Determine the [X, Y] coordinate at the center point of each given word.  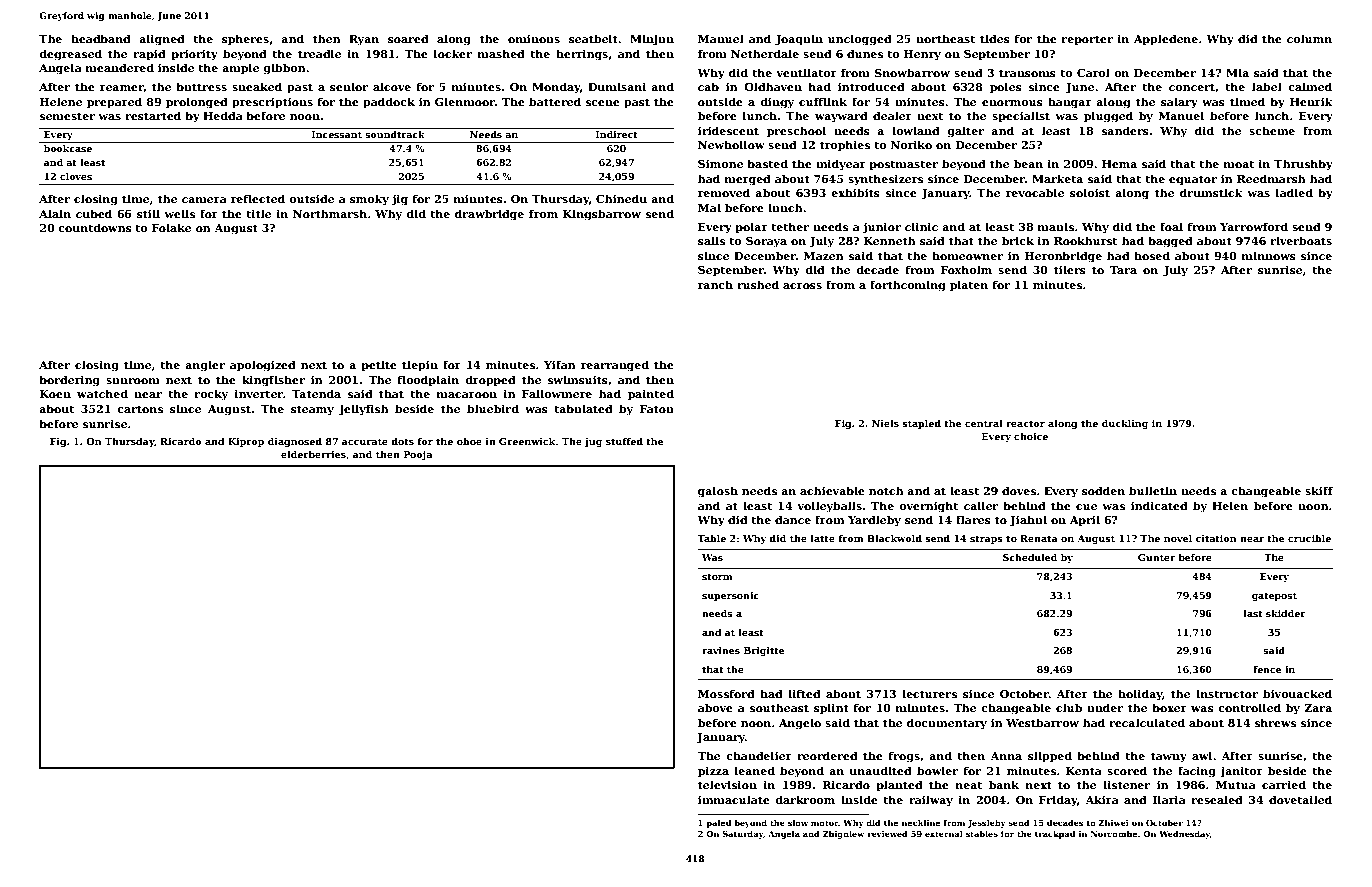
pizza [713, 772]
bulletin [1153, 490]
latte [823, 538]
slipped [1050, 757]
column [1309, 38]
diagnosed [295, 442]
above [715, 707]
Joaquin [799, 40]
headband [101, 38]
